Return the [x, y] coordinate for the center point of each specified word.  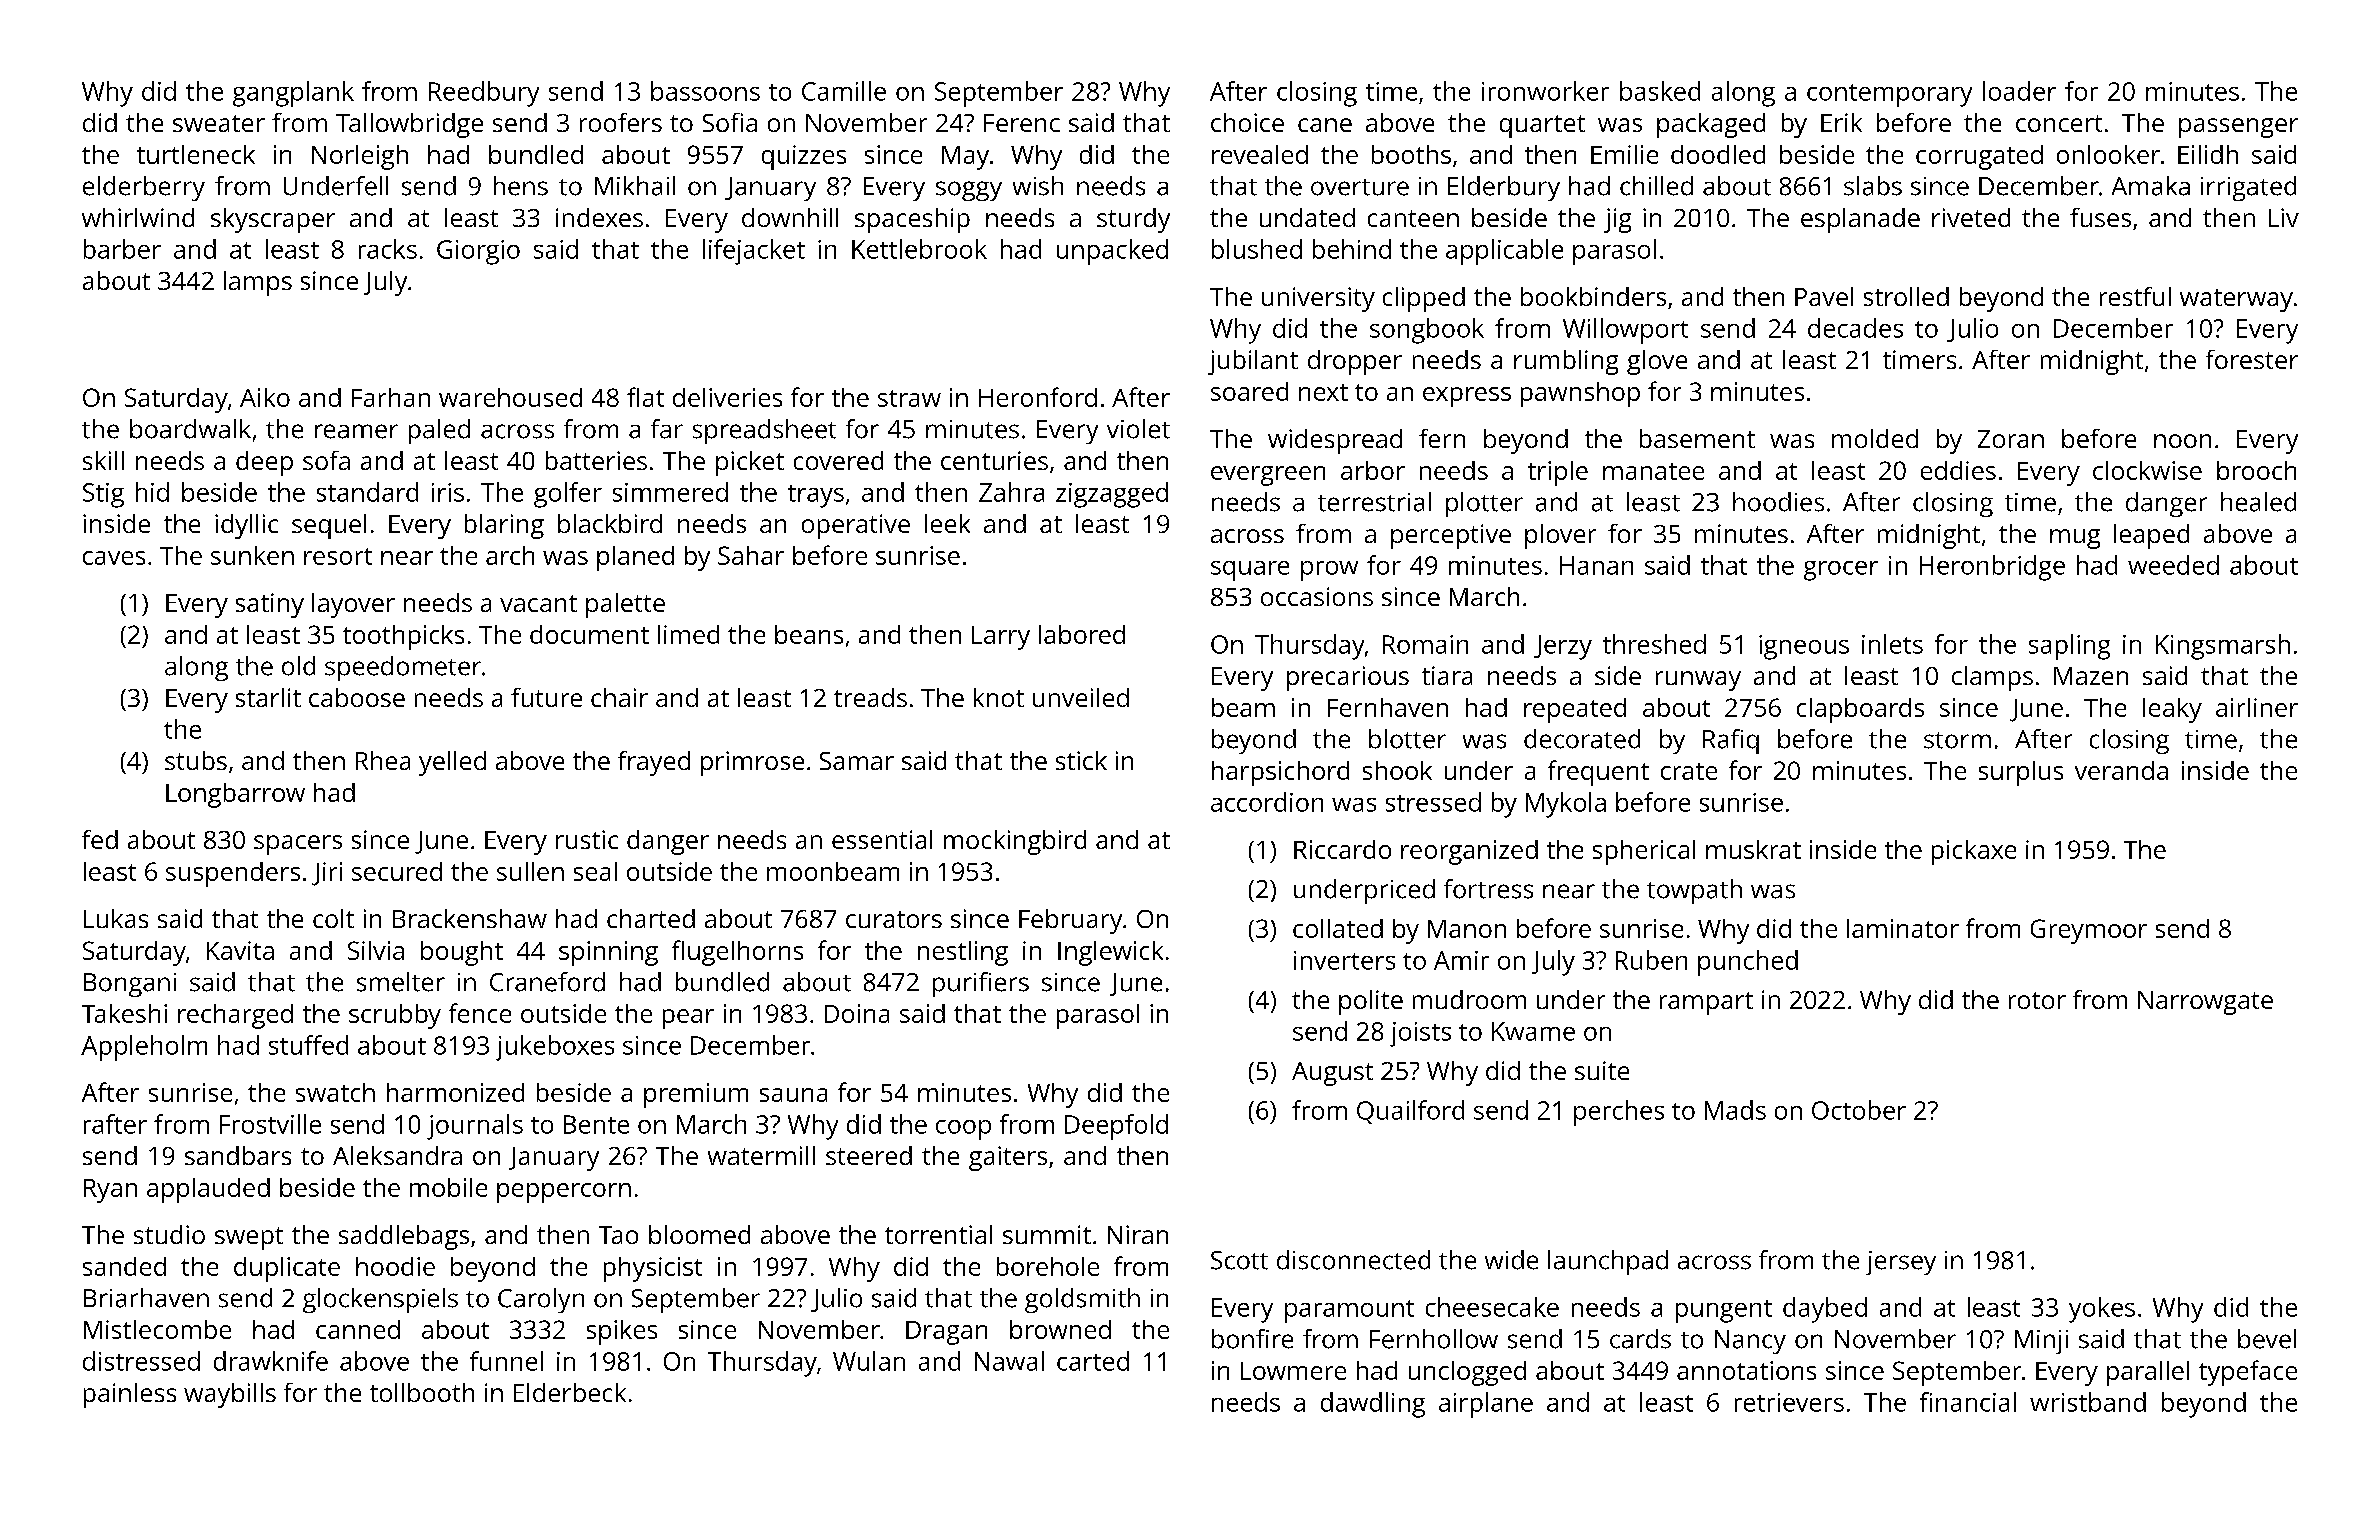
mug [2075, 539]
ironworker [1545, 91]
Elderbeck [570, 1392]
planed [635, 558]
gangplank [293, 94]
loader [2019, 91]
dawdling [1373, 1405]
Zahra [1011, 492]
